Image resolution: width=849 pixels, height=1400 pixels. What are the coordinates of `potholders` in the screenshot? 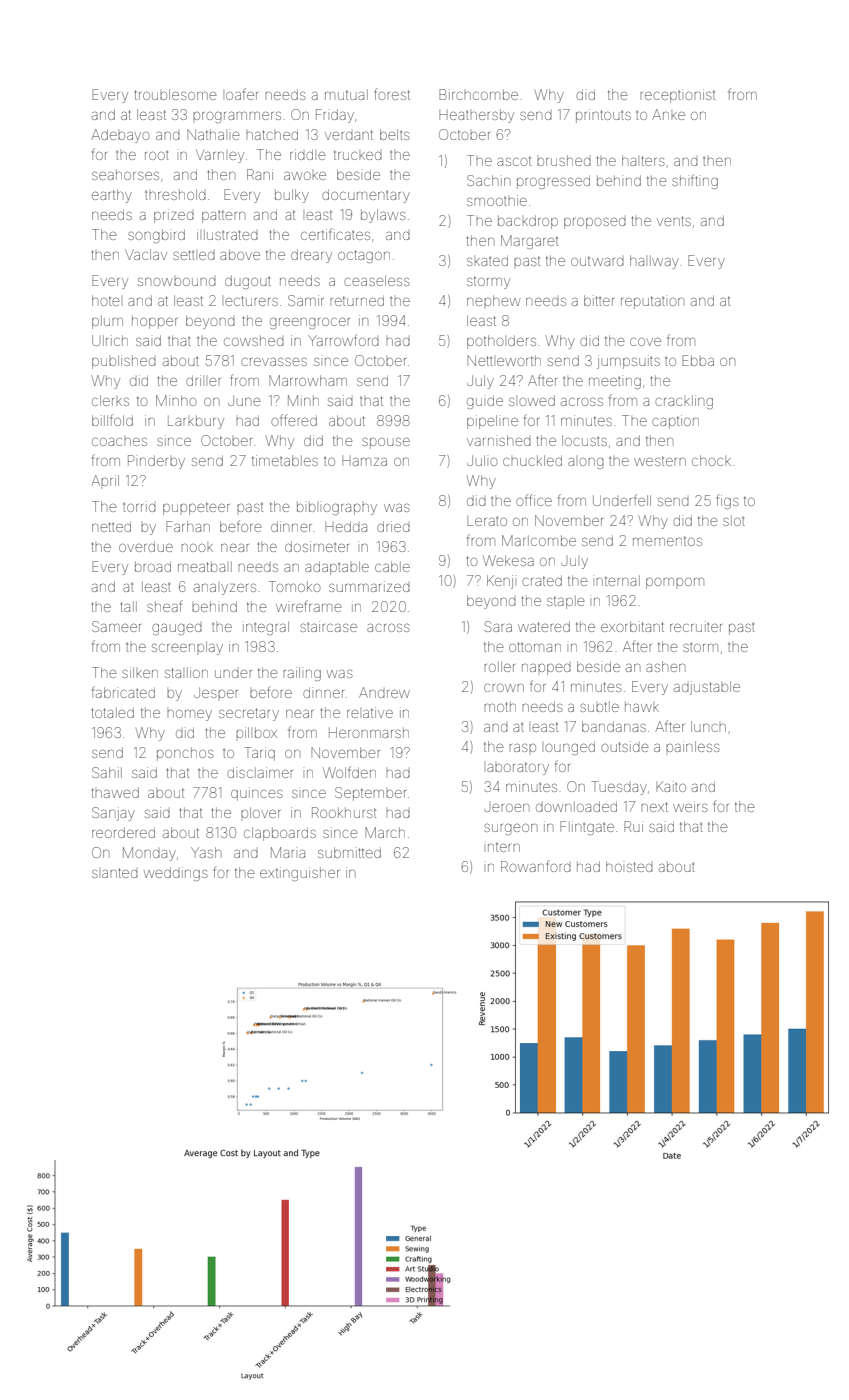 It's located at (501, 342).
